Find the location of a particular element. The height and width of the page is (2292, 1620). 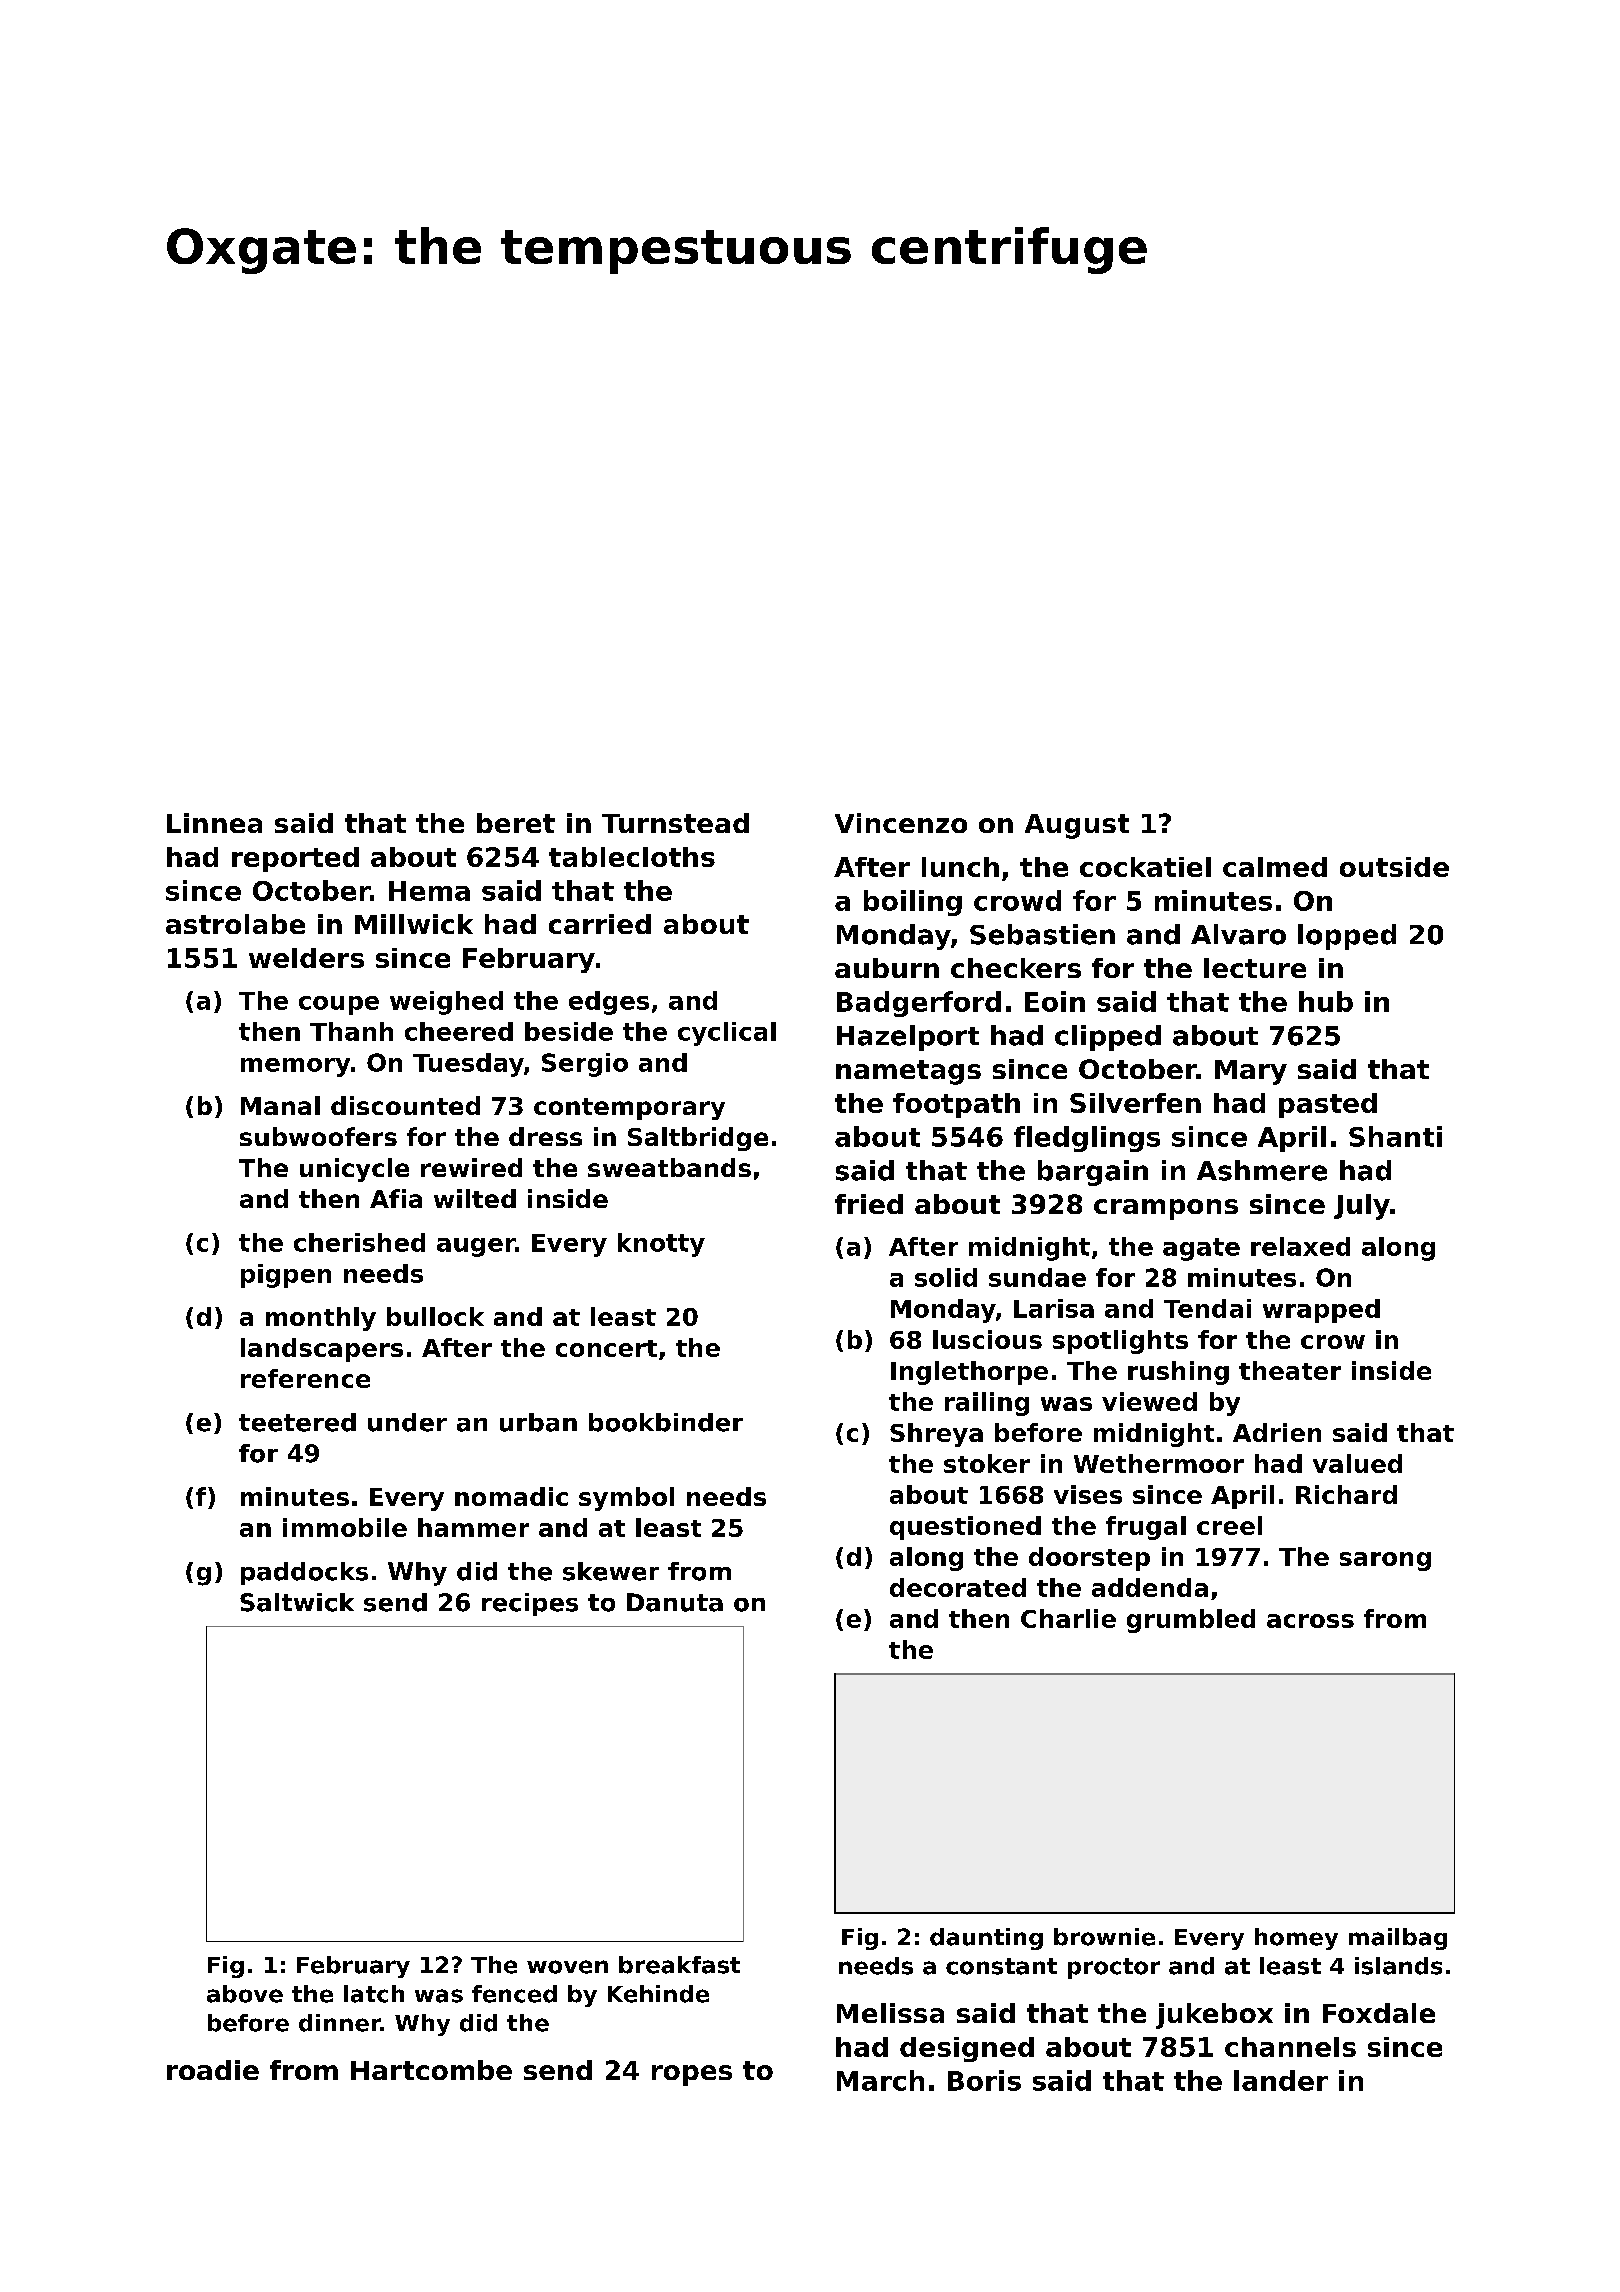

pasted is located at coordinates (1328, 1105).
